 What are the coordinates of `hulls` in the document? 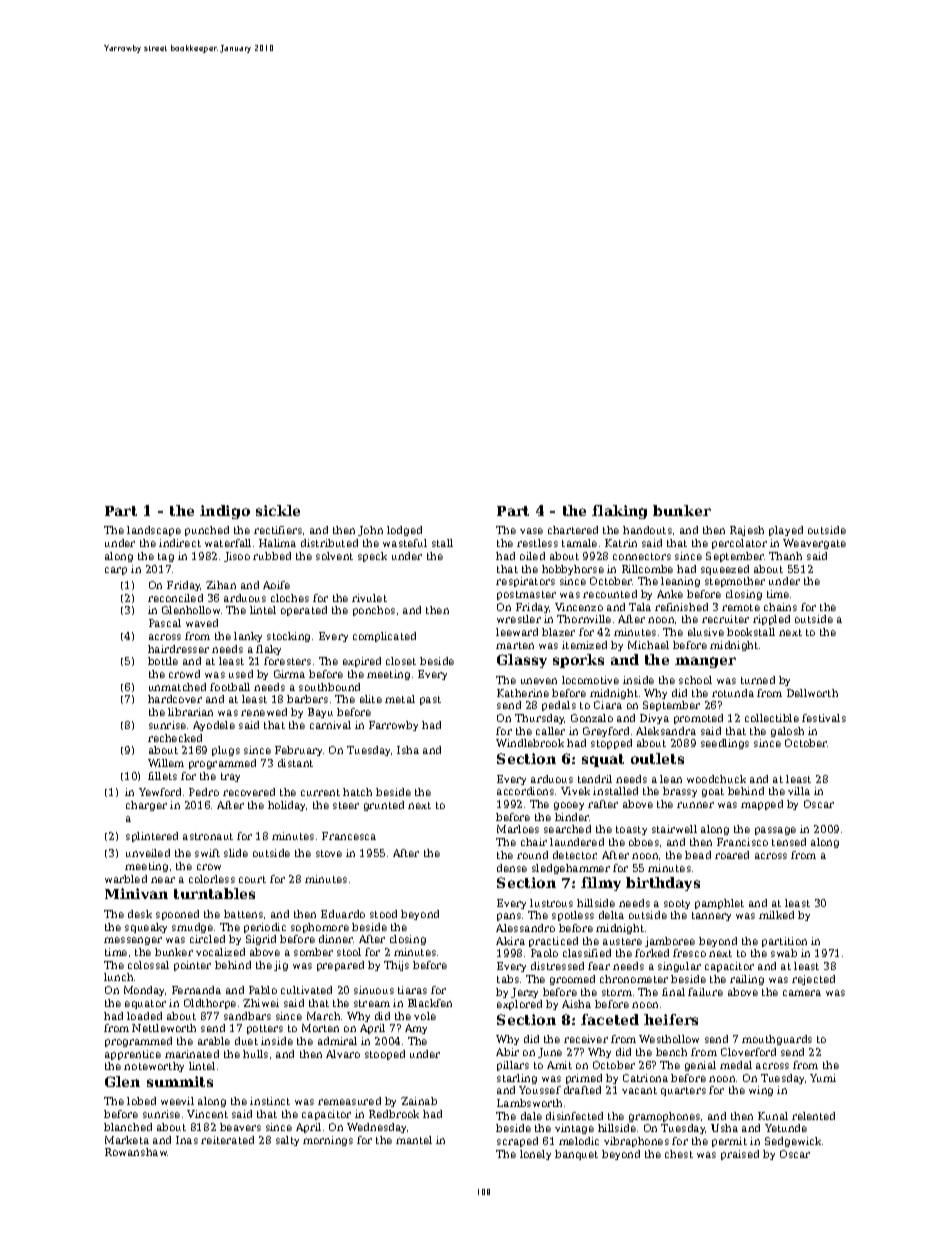 It's located at (255, 1054).
